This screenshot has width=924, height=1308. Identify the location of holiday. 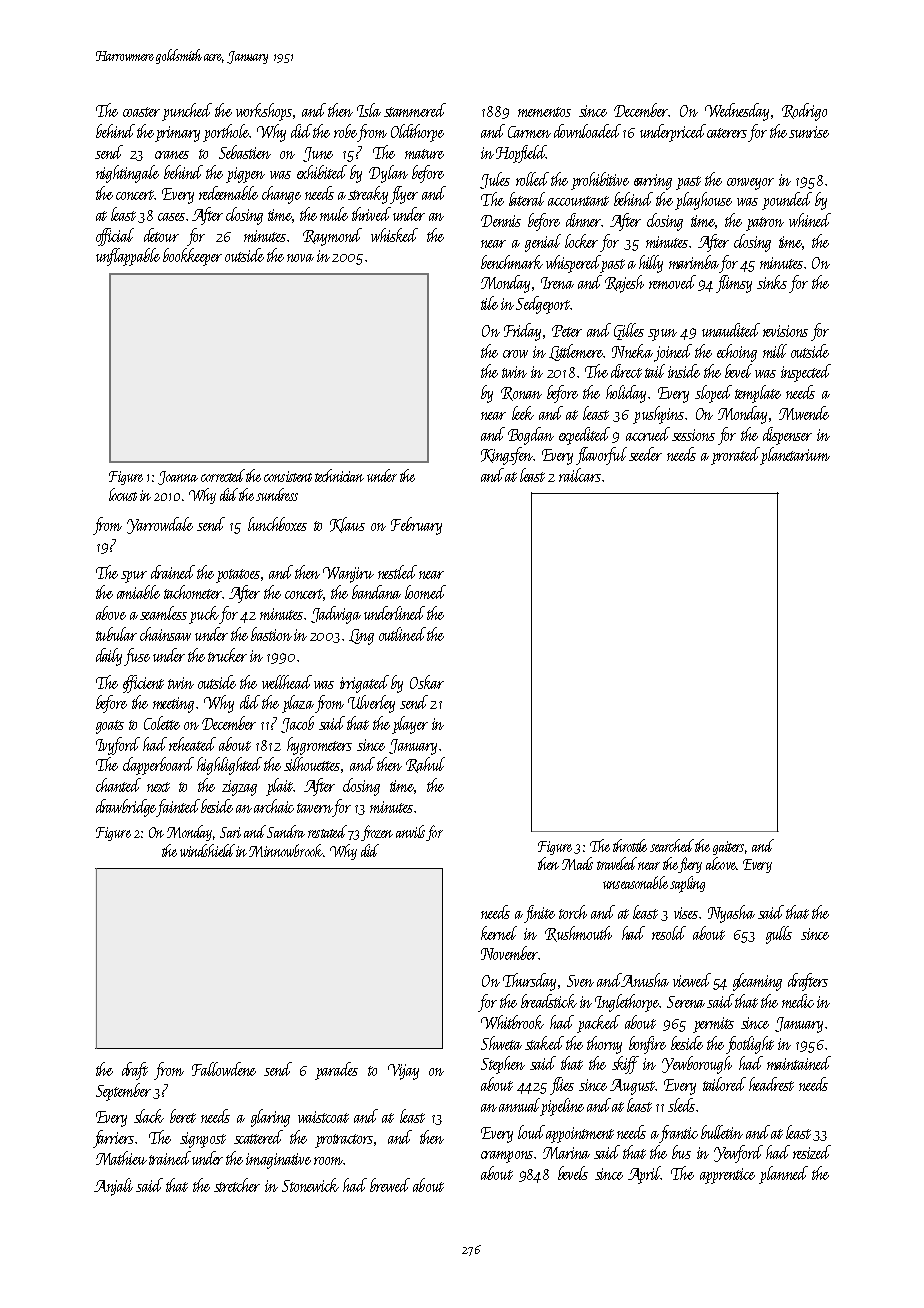
(626, 394).
